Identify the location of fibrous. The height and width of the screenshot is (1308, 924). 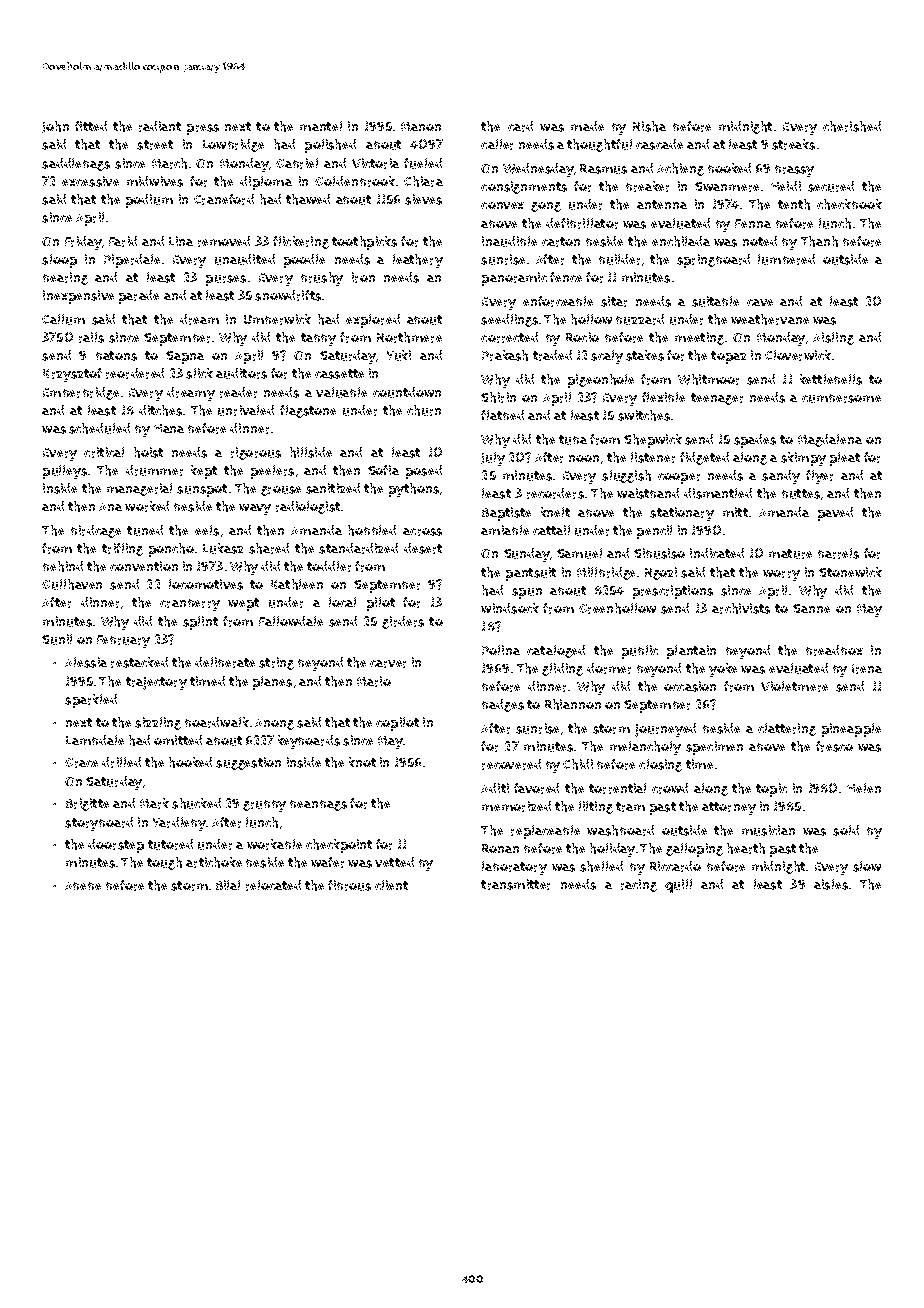
(349, 885).
